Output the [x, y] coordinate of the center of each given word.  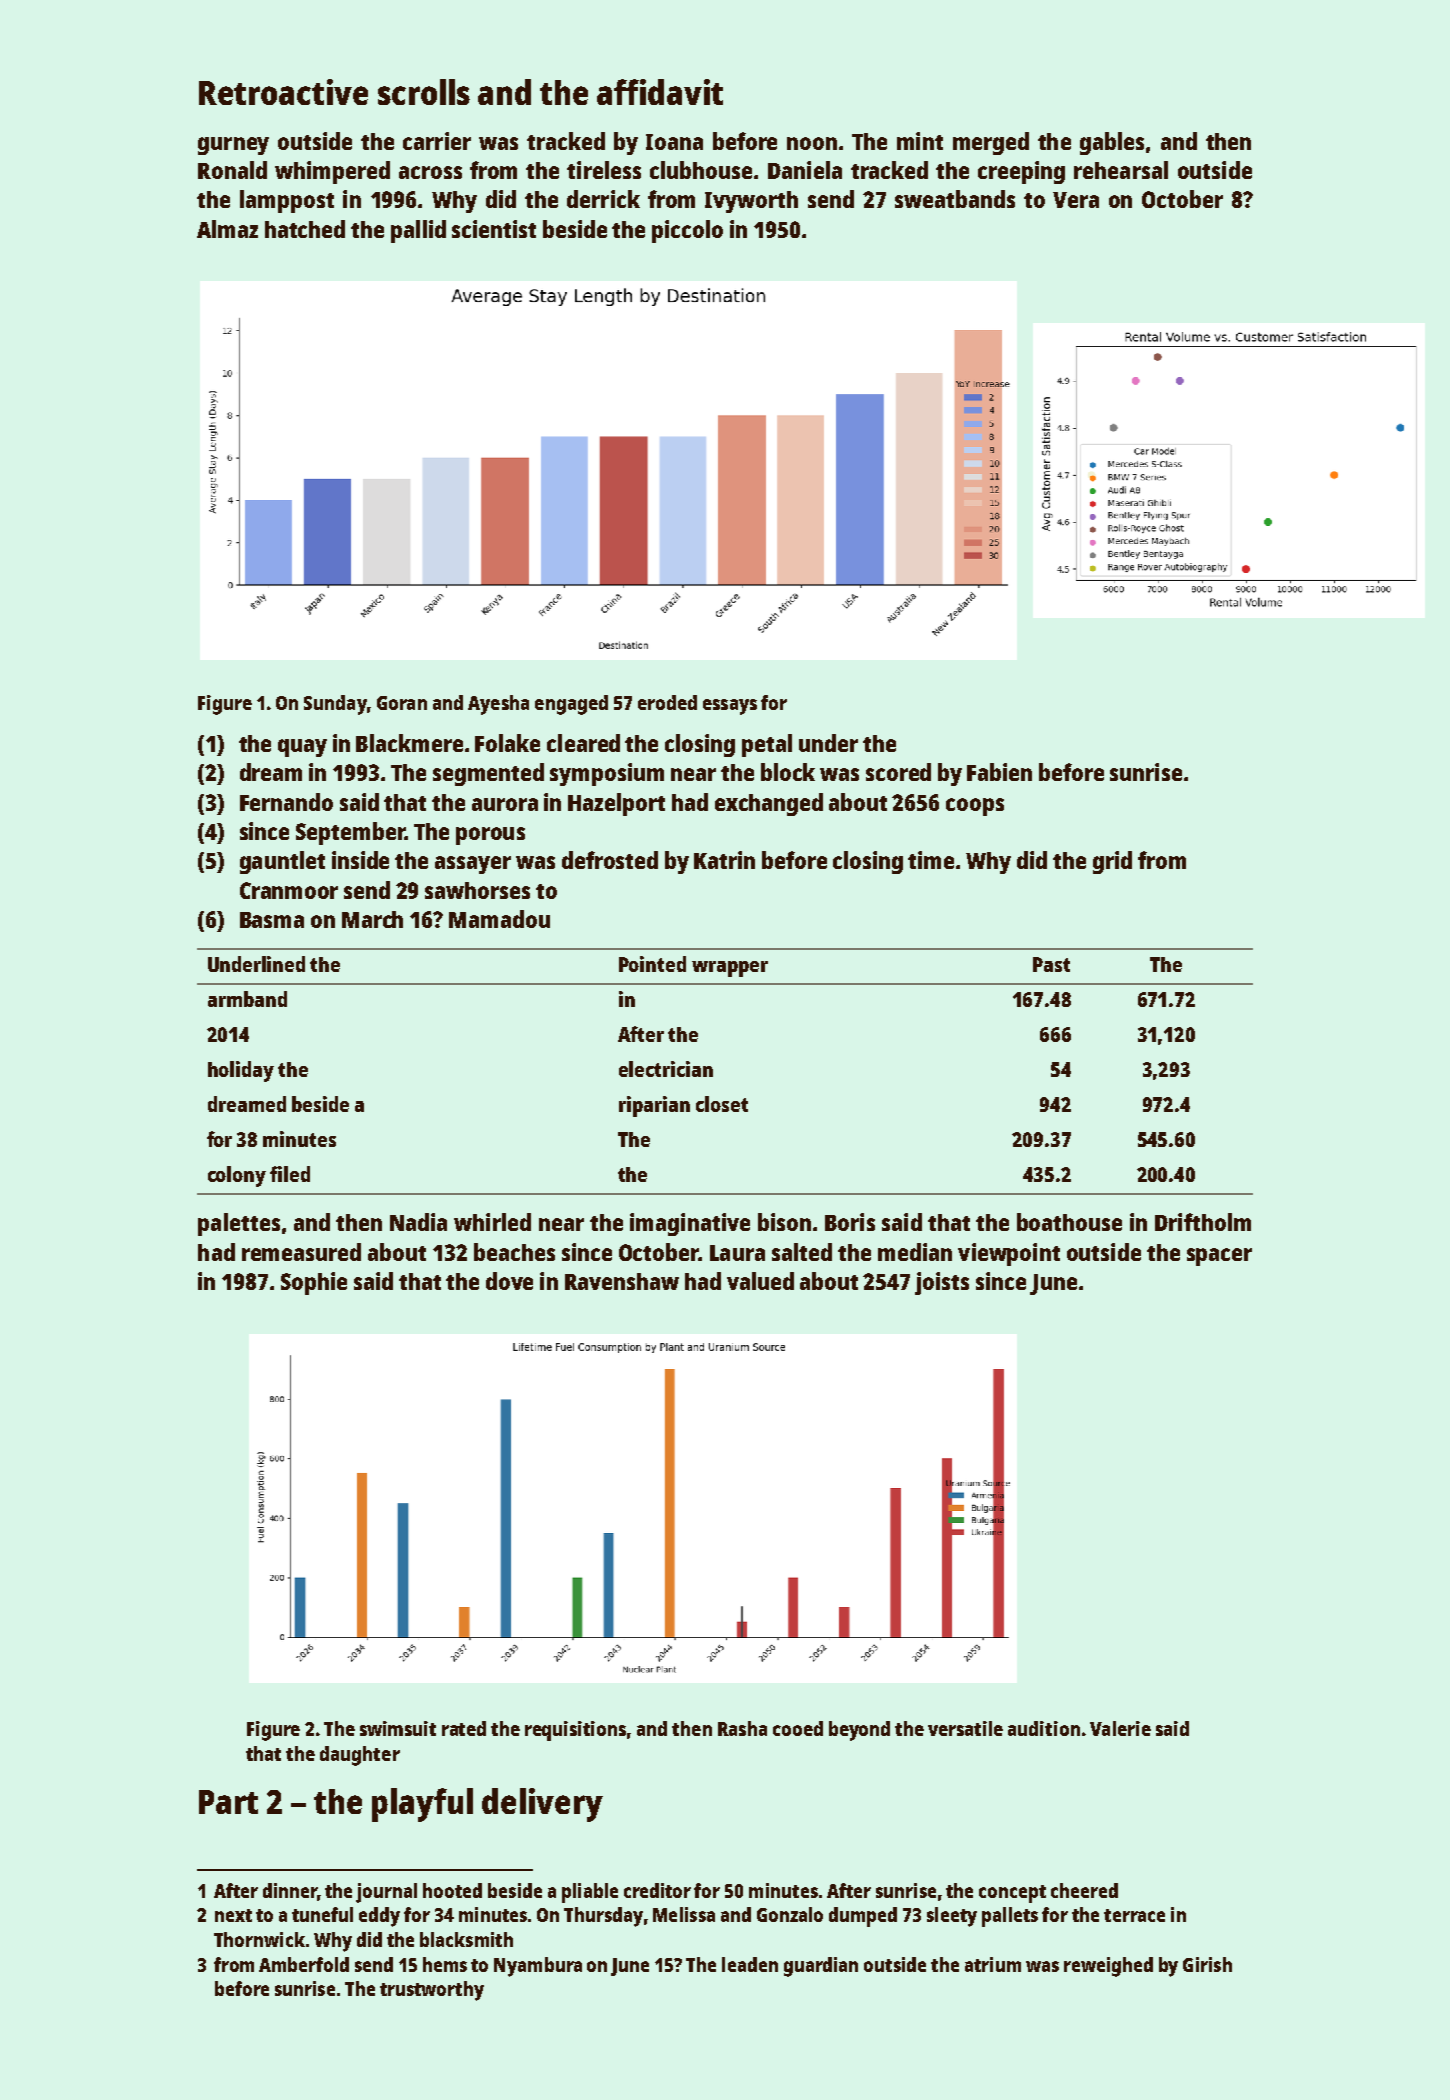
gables [1112, 143]
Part [228, 1802]
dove [509, 1281]
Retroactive [283, 92]
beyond [859, 1731]
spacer [1219, 1257]
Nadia [418, 1222]
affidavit [660, 92]
